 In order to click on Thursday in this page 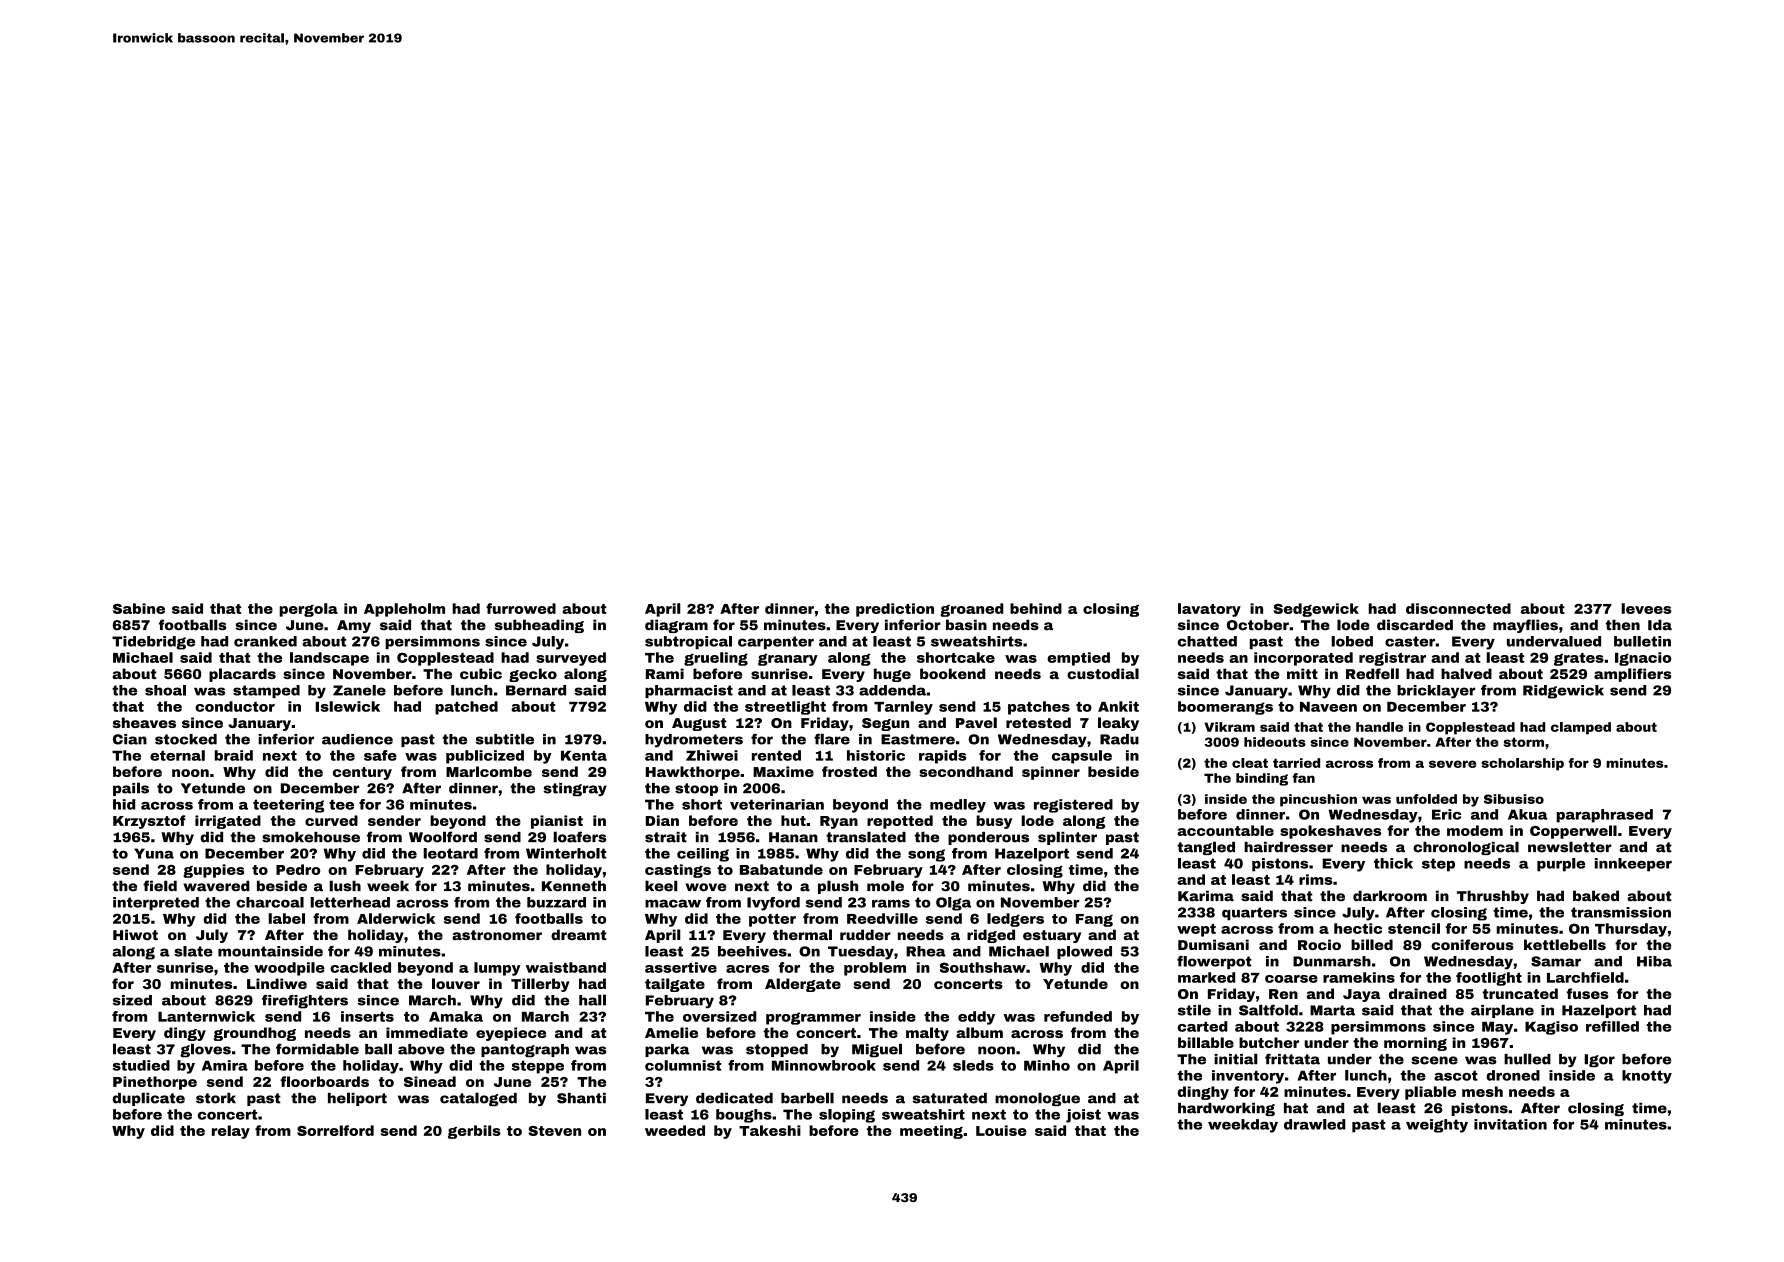, I will do `click(1631, 930)`.
